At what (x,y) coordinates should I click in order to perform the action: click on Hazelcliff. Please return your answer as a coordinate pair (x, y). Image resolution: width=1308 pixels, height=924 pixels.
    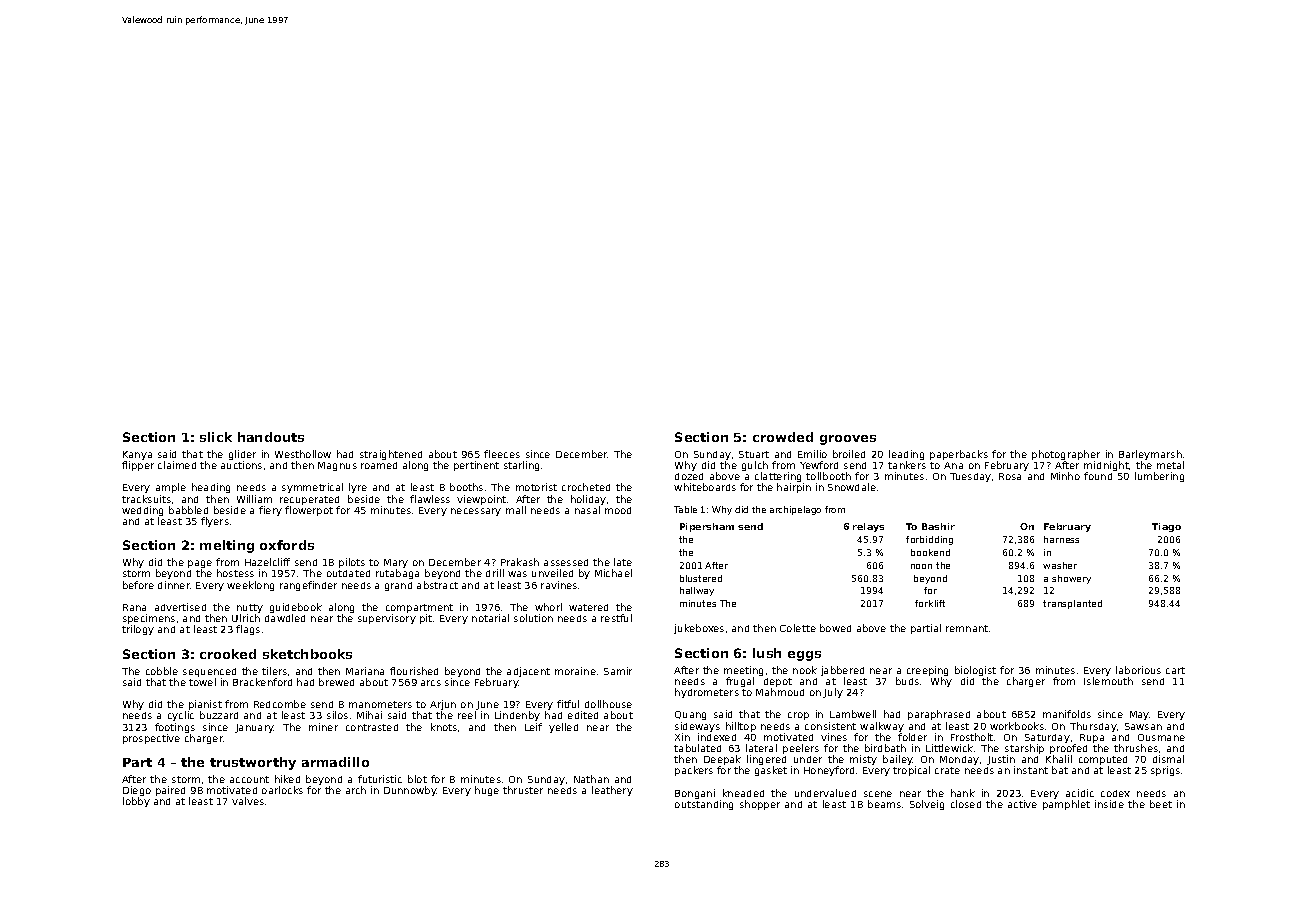
    Looking at the image, I should click on (267, 562).
